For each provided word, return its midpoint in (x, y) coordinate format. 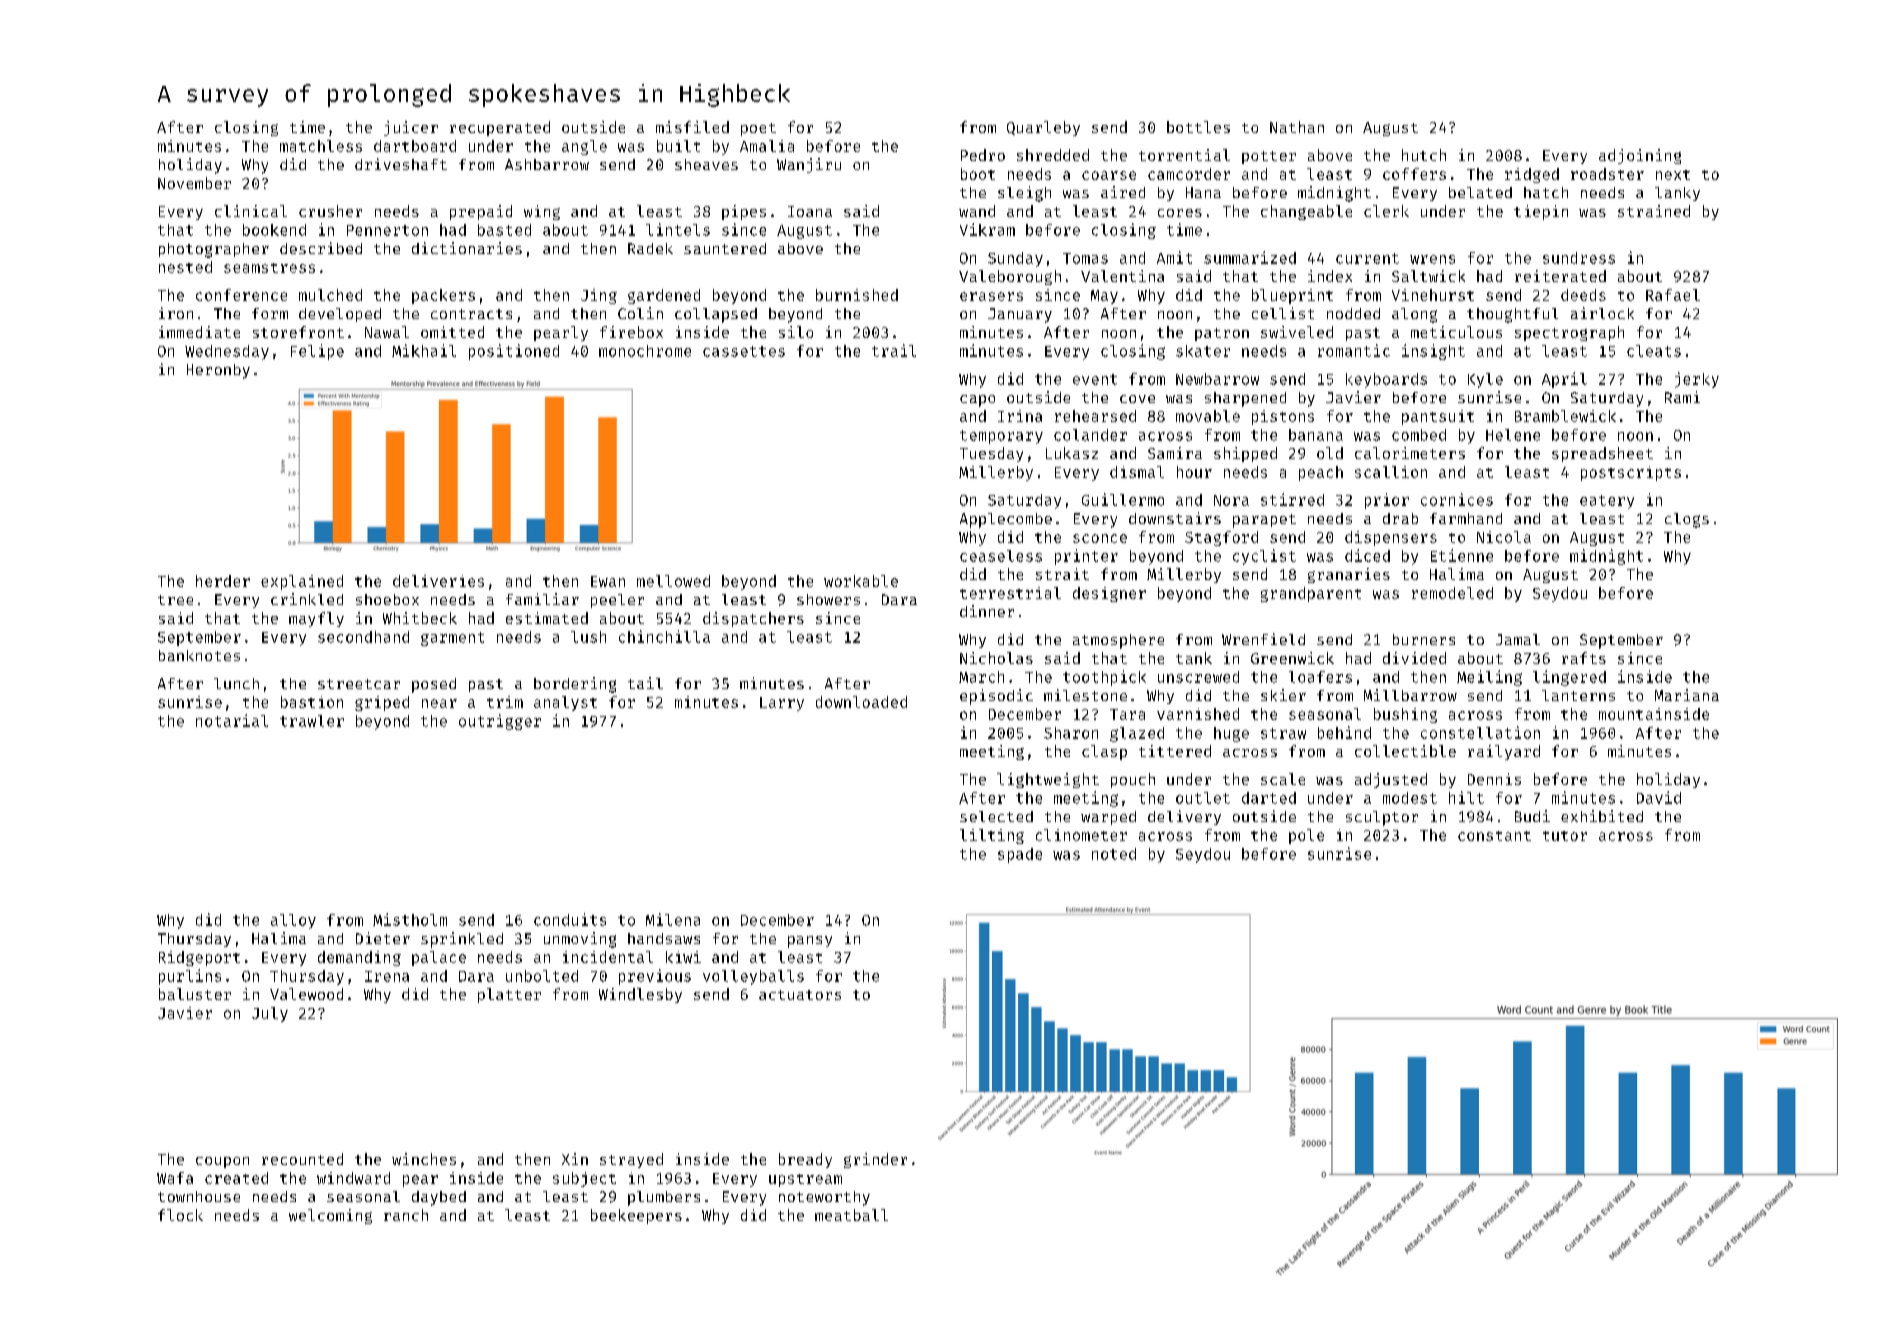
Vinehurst (1433, 295)
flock (180, 1215)
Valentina (1122, 276)
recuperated (500, 128)
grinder (875, 1160)
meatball (851, 1215)
